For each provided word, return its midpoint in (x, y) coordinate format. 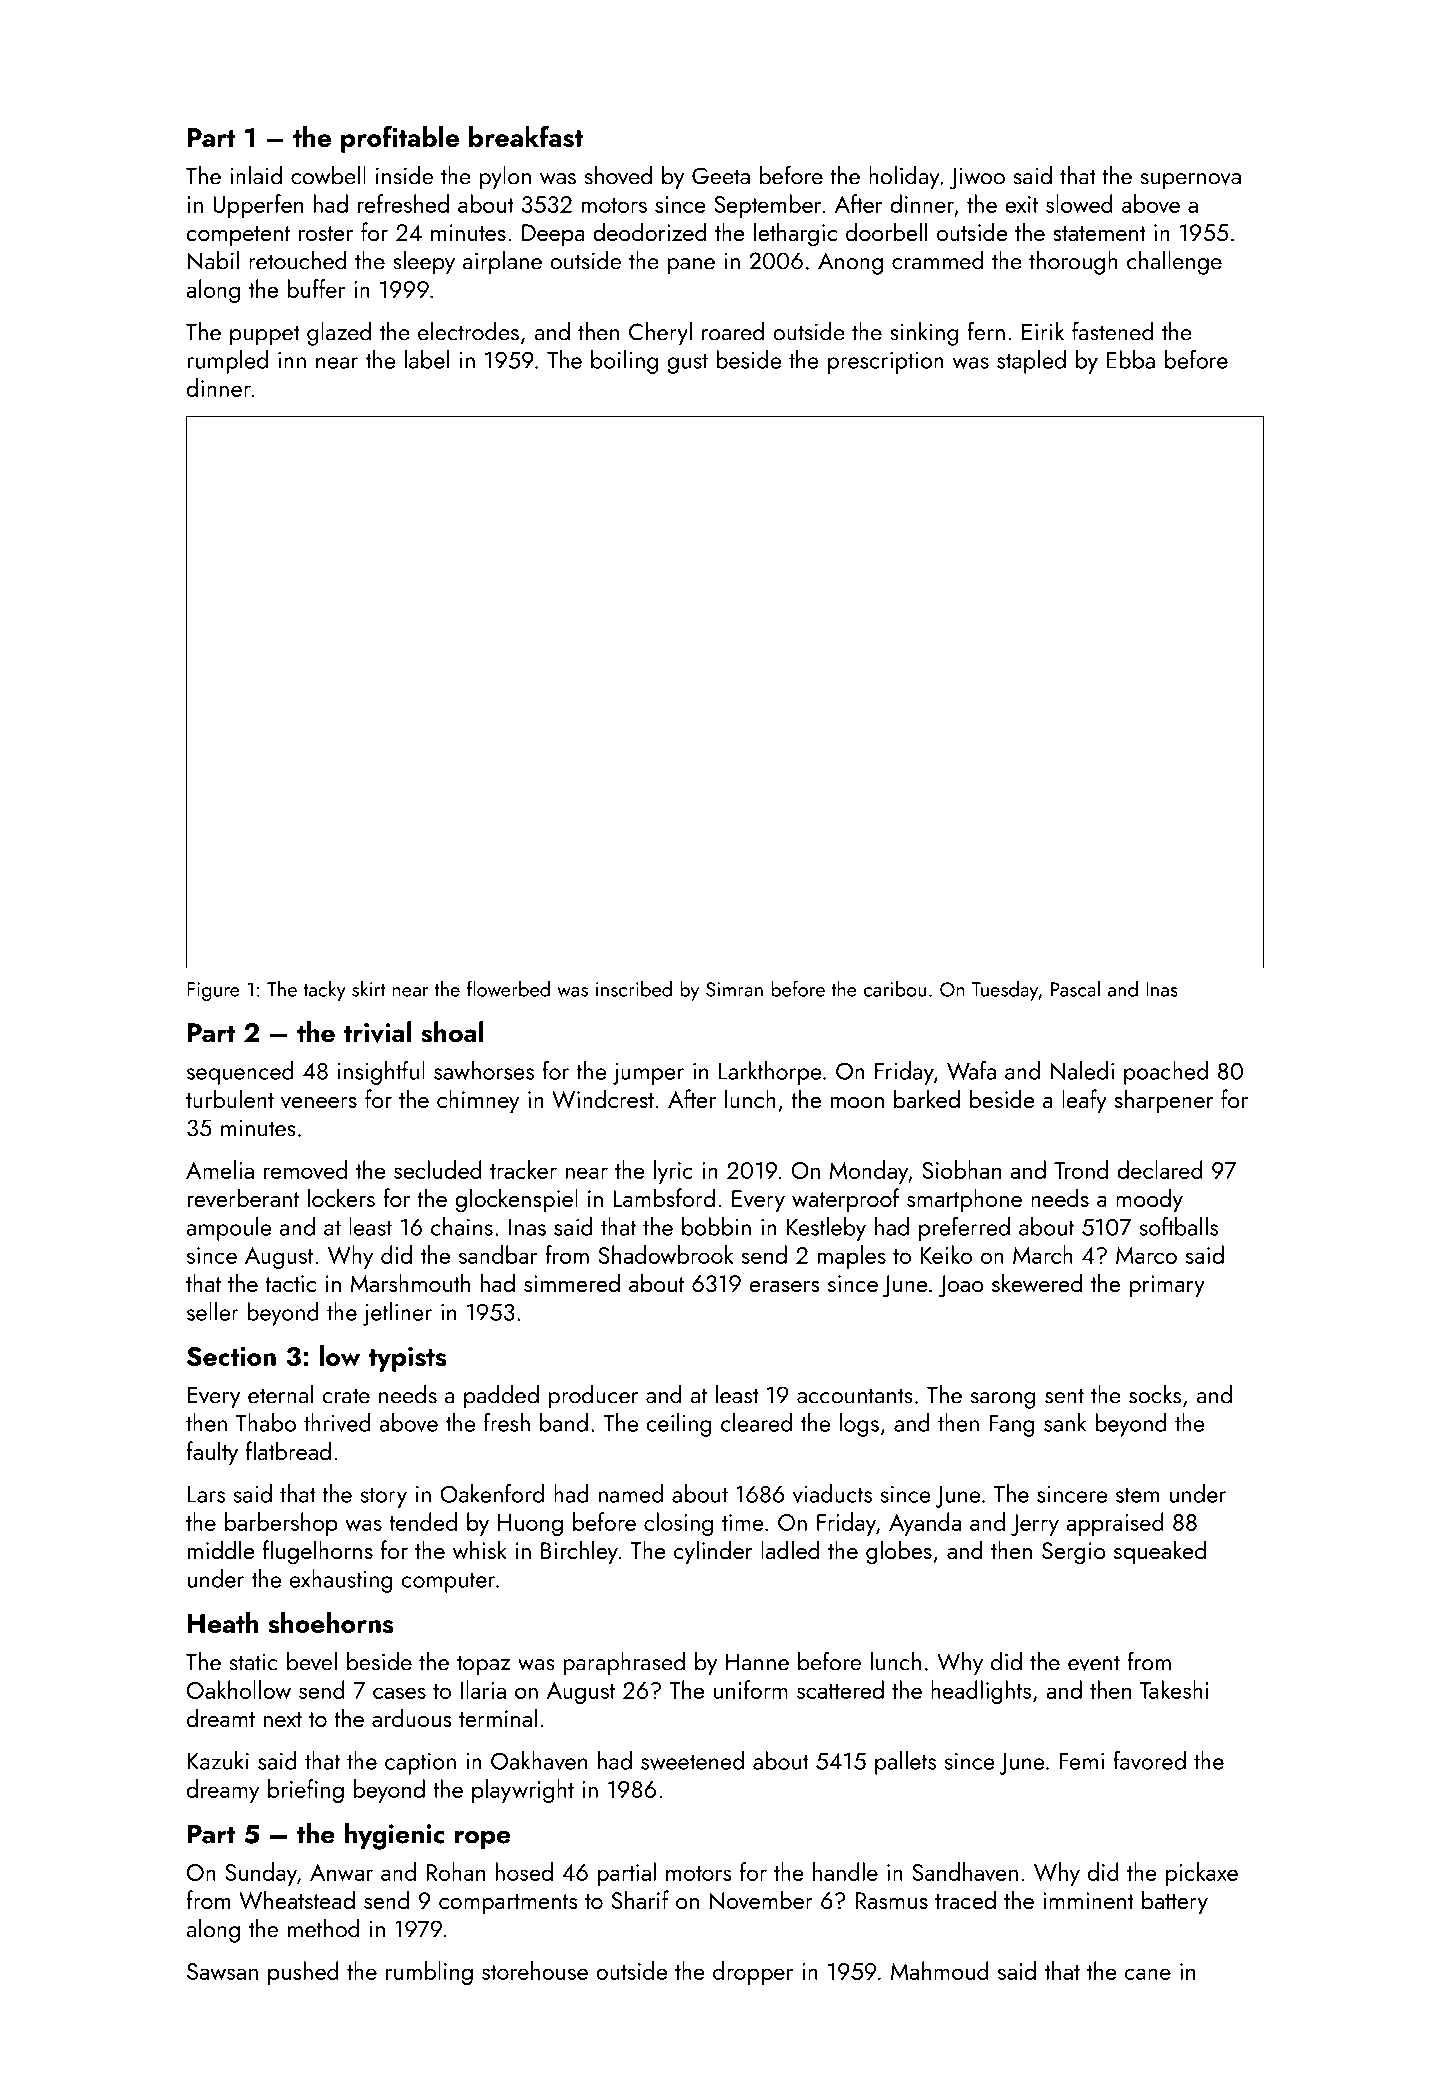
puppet (265, 335)
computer (448, 1583)
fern (986, 331)
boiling (624, 362)
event (1094, 1663)
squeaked (1160, 1552)
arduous (412, 1717)
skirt (368, 989)
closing (678, 1524)
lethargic (795, 234)
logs (859, 1425)
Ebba (1131, 359)
